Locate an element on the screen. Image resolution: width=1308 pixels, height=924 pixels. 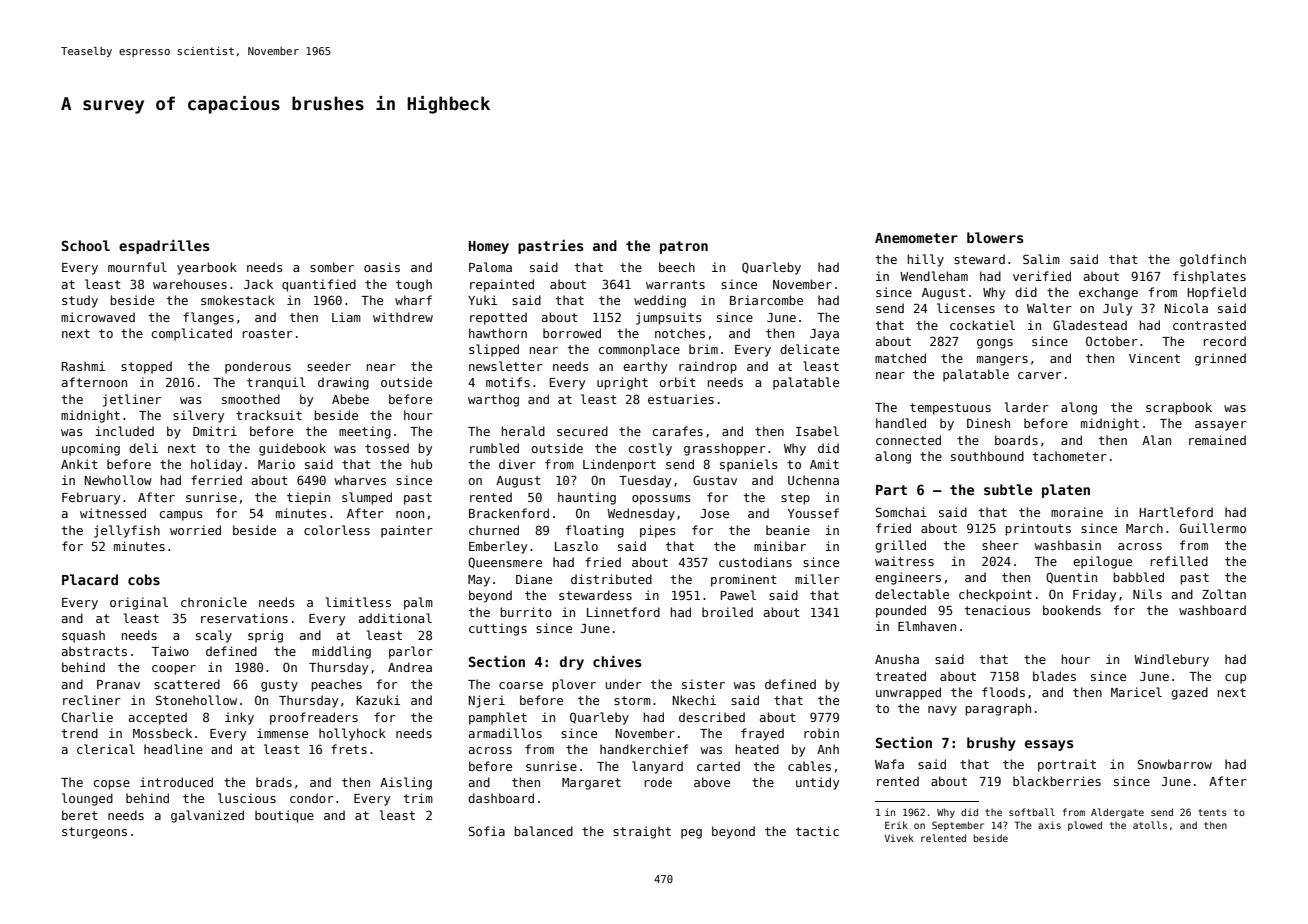
ponderous is located at coordinates (258, 367).
